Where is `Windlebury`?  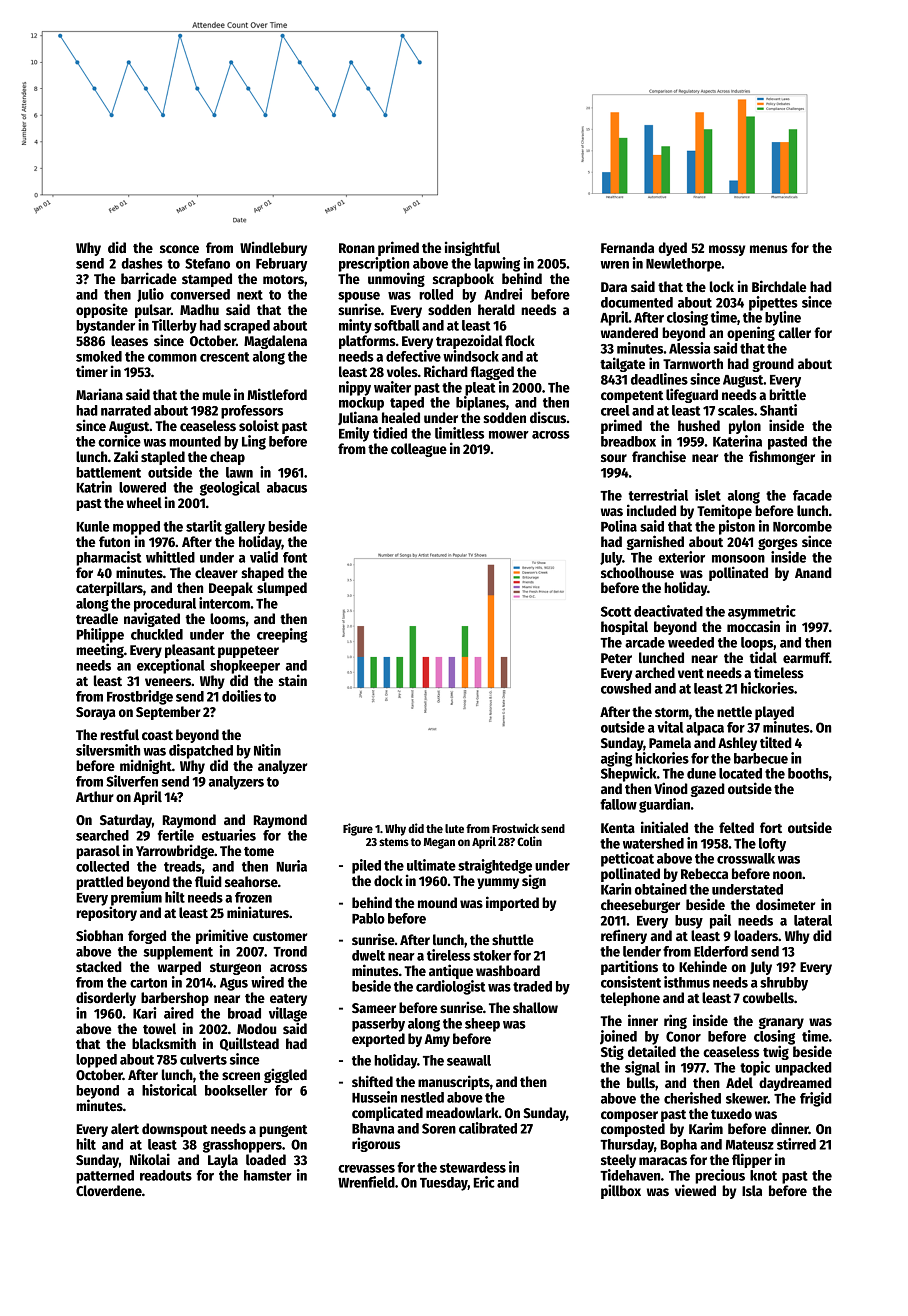
Windlebury is located at coordinates (273, 248).
